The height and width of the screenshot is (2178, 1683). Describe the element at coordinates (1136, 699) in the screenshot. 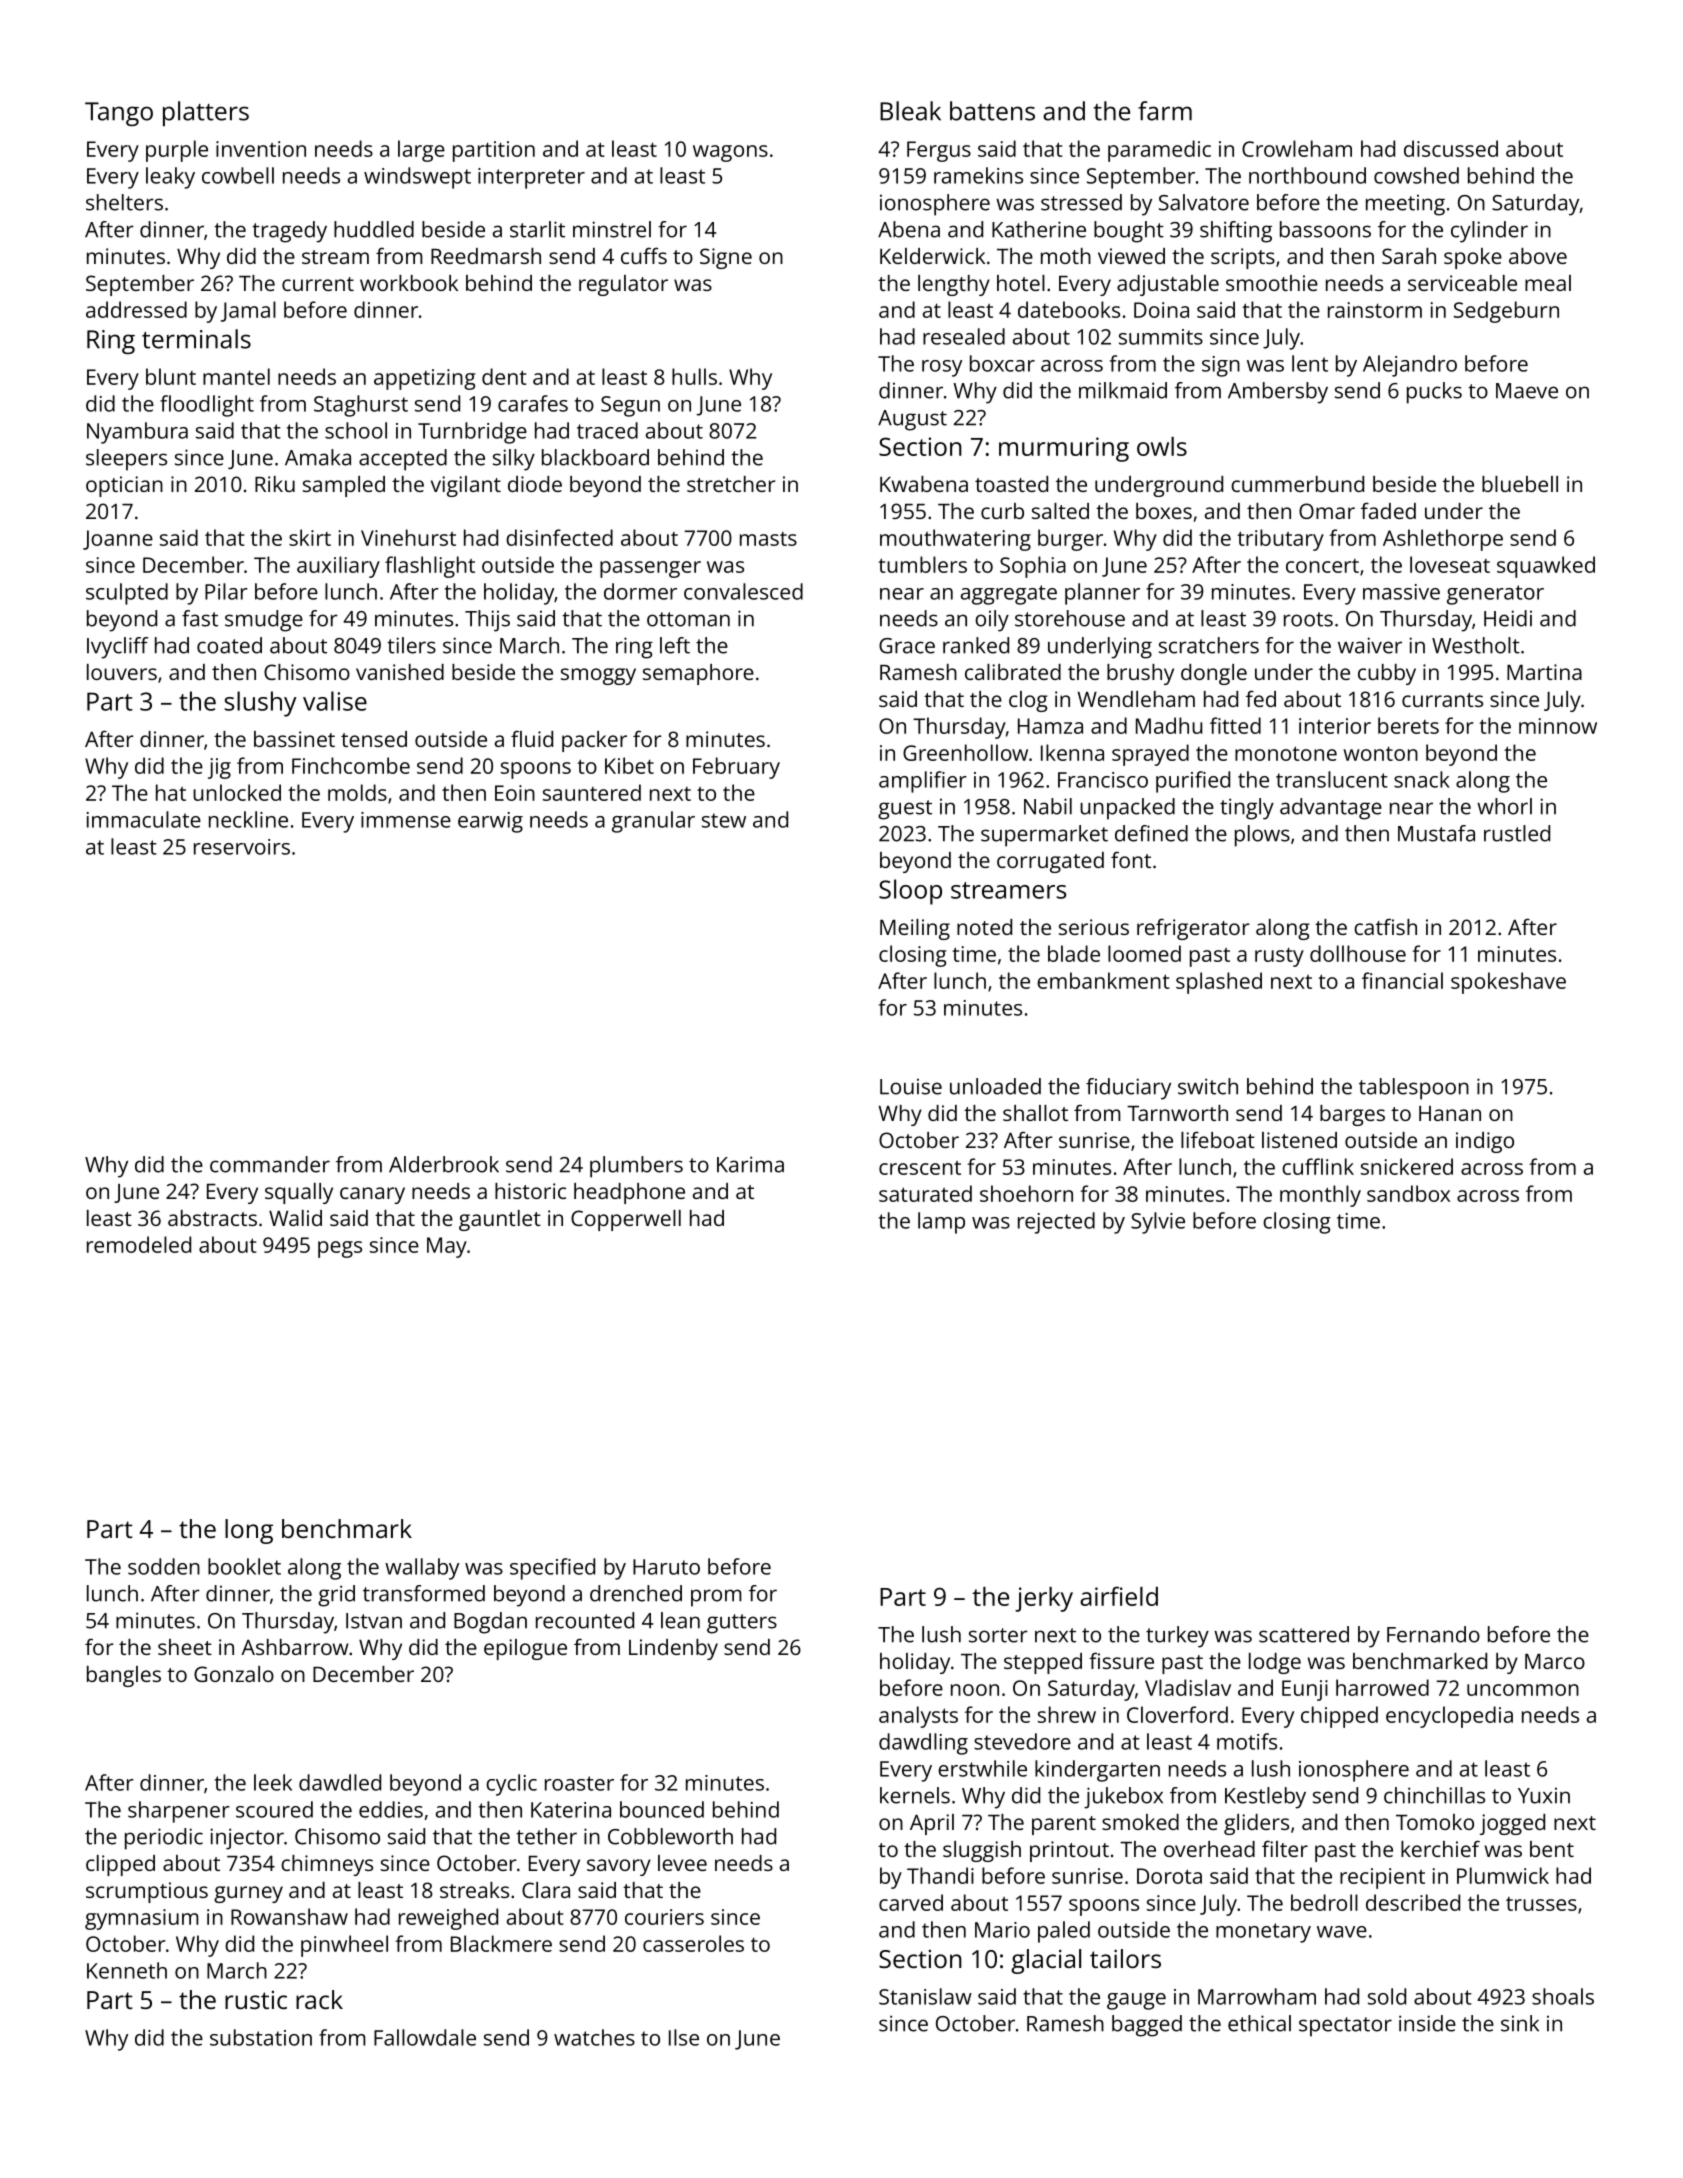

I see `Wendleham` at that location.
